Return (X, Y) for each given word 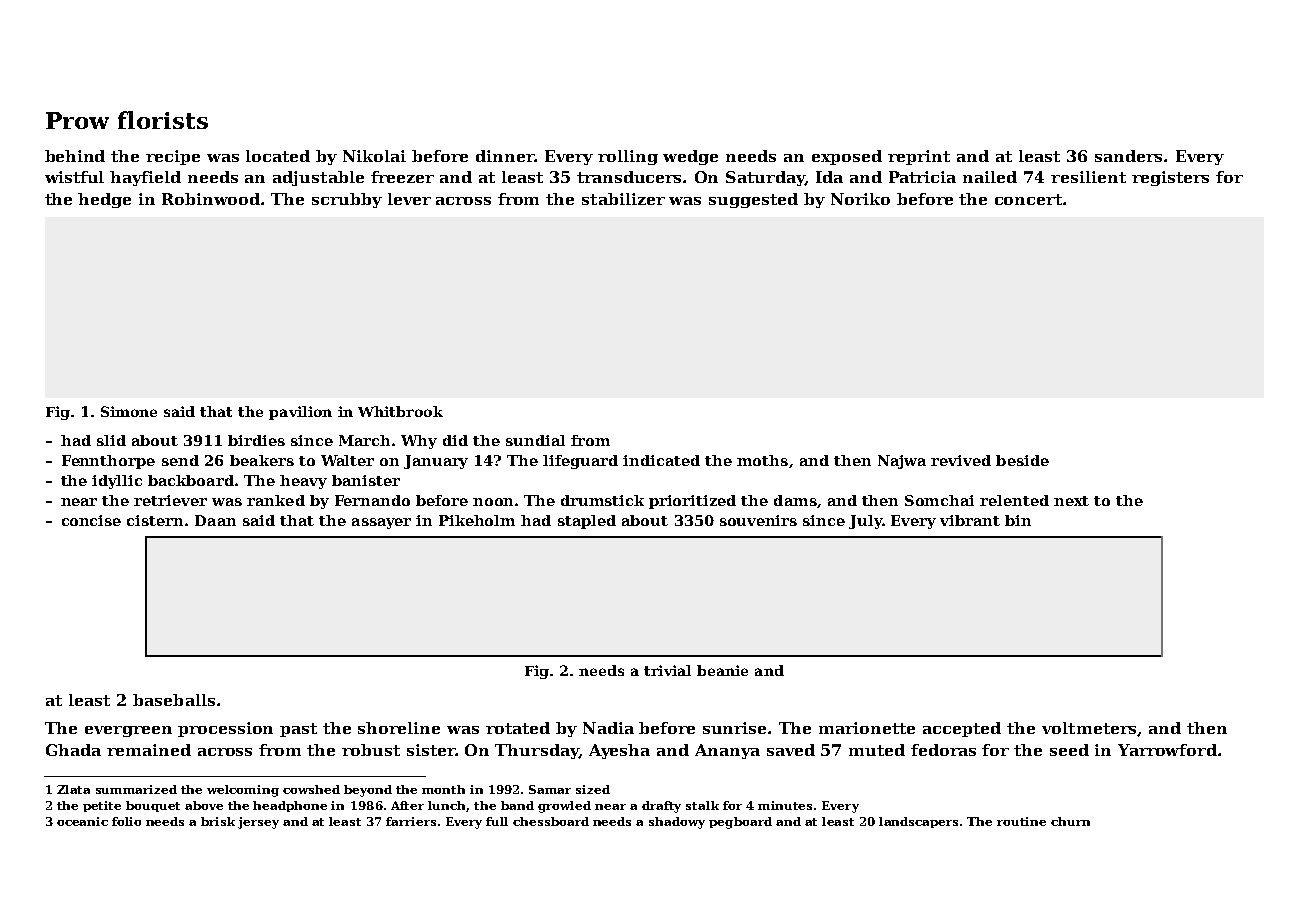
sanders (1128, 156)
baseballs (174, 700)
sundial (535, 440)
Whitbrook (400, 411)
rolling (628, 157)
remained (149, 750)
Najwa (902, 462)
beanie (722, 670)
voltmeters (1089, 728)
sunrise (736, 728)
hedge (104, 200)
